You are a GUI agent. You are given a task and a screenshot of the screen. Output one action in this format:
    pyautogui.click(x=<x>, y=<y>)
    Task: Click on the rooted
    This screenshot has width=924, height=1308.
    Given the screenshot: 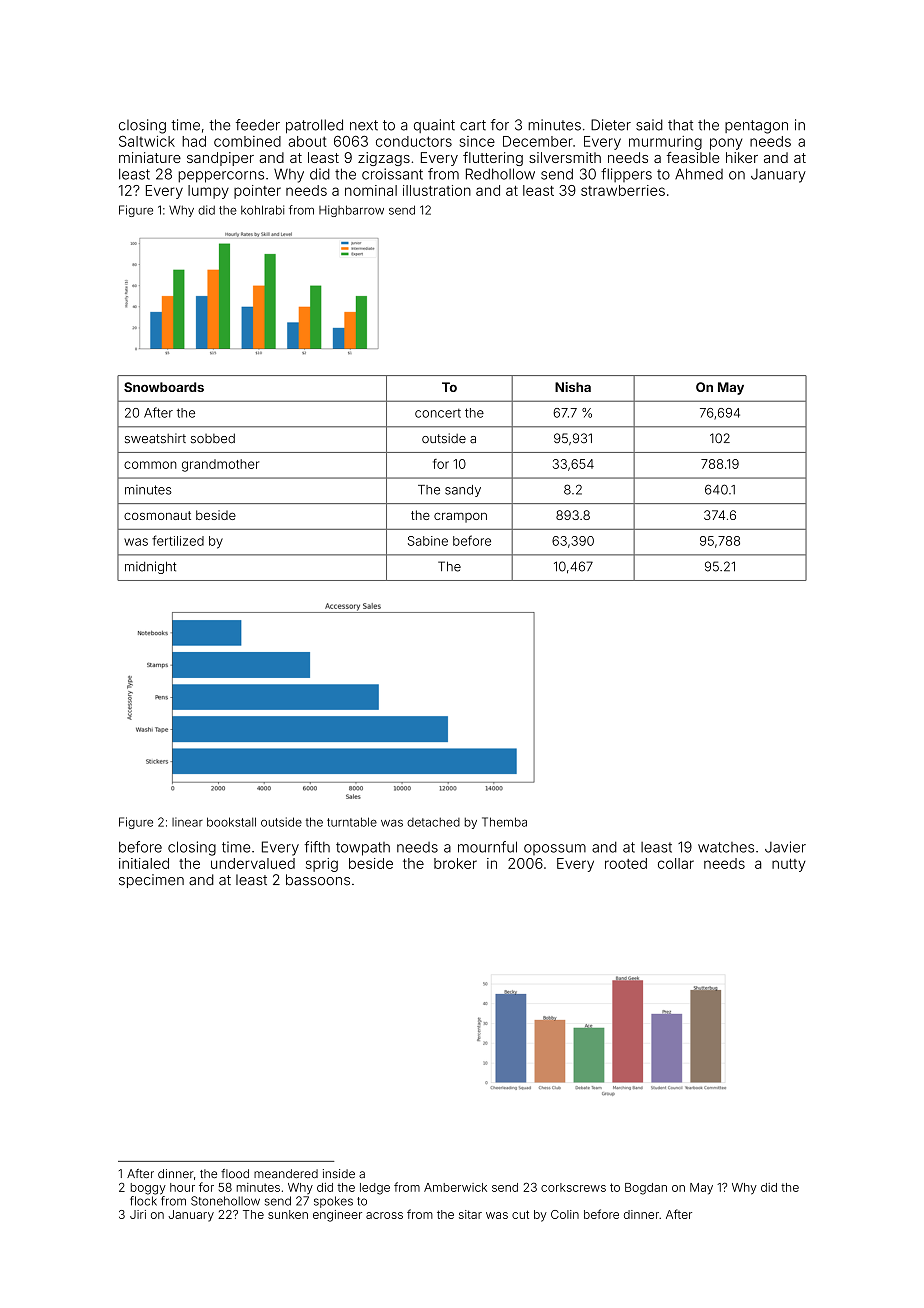 What is the action you would take?
    pyautogui.click(x=626, y=863)
